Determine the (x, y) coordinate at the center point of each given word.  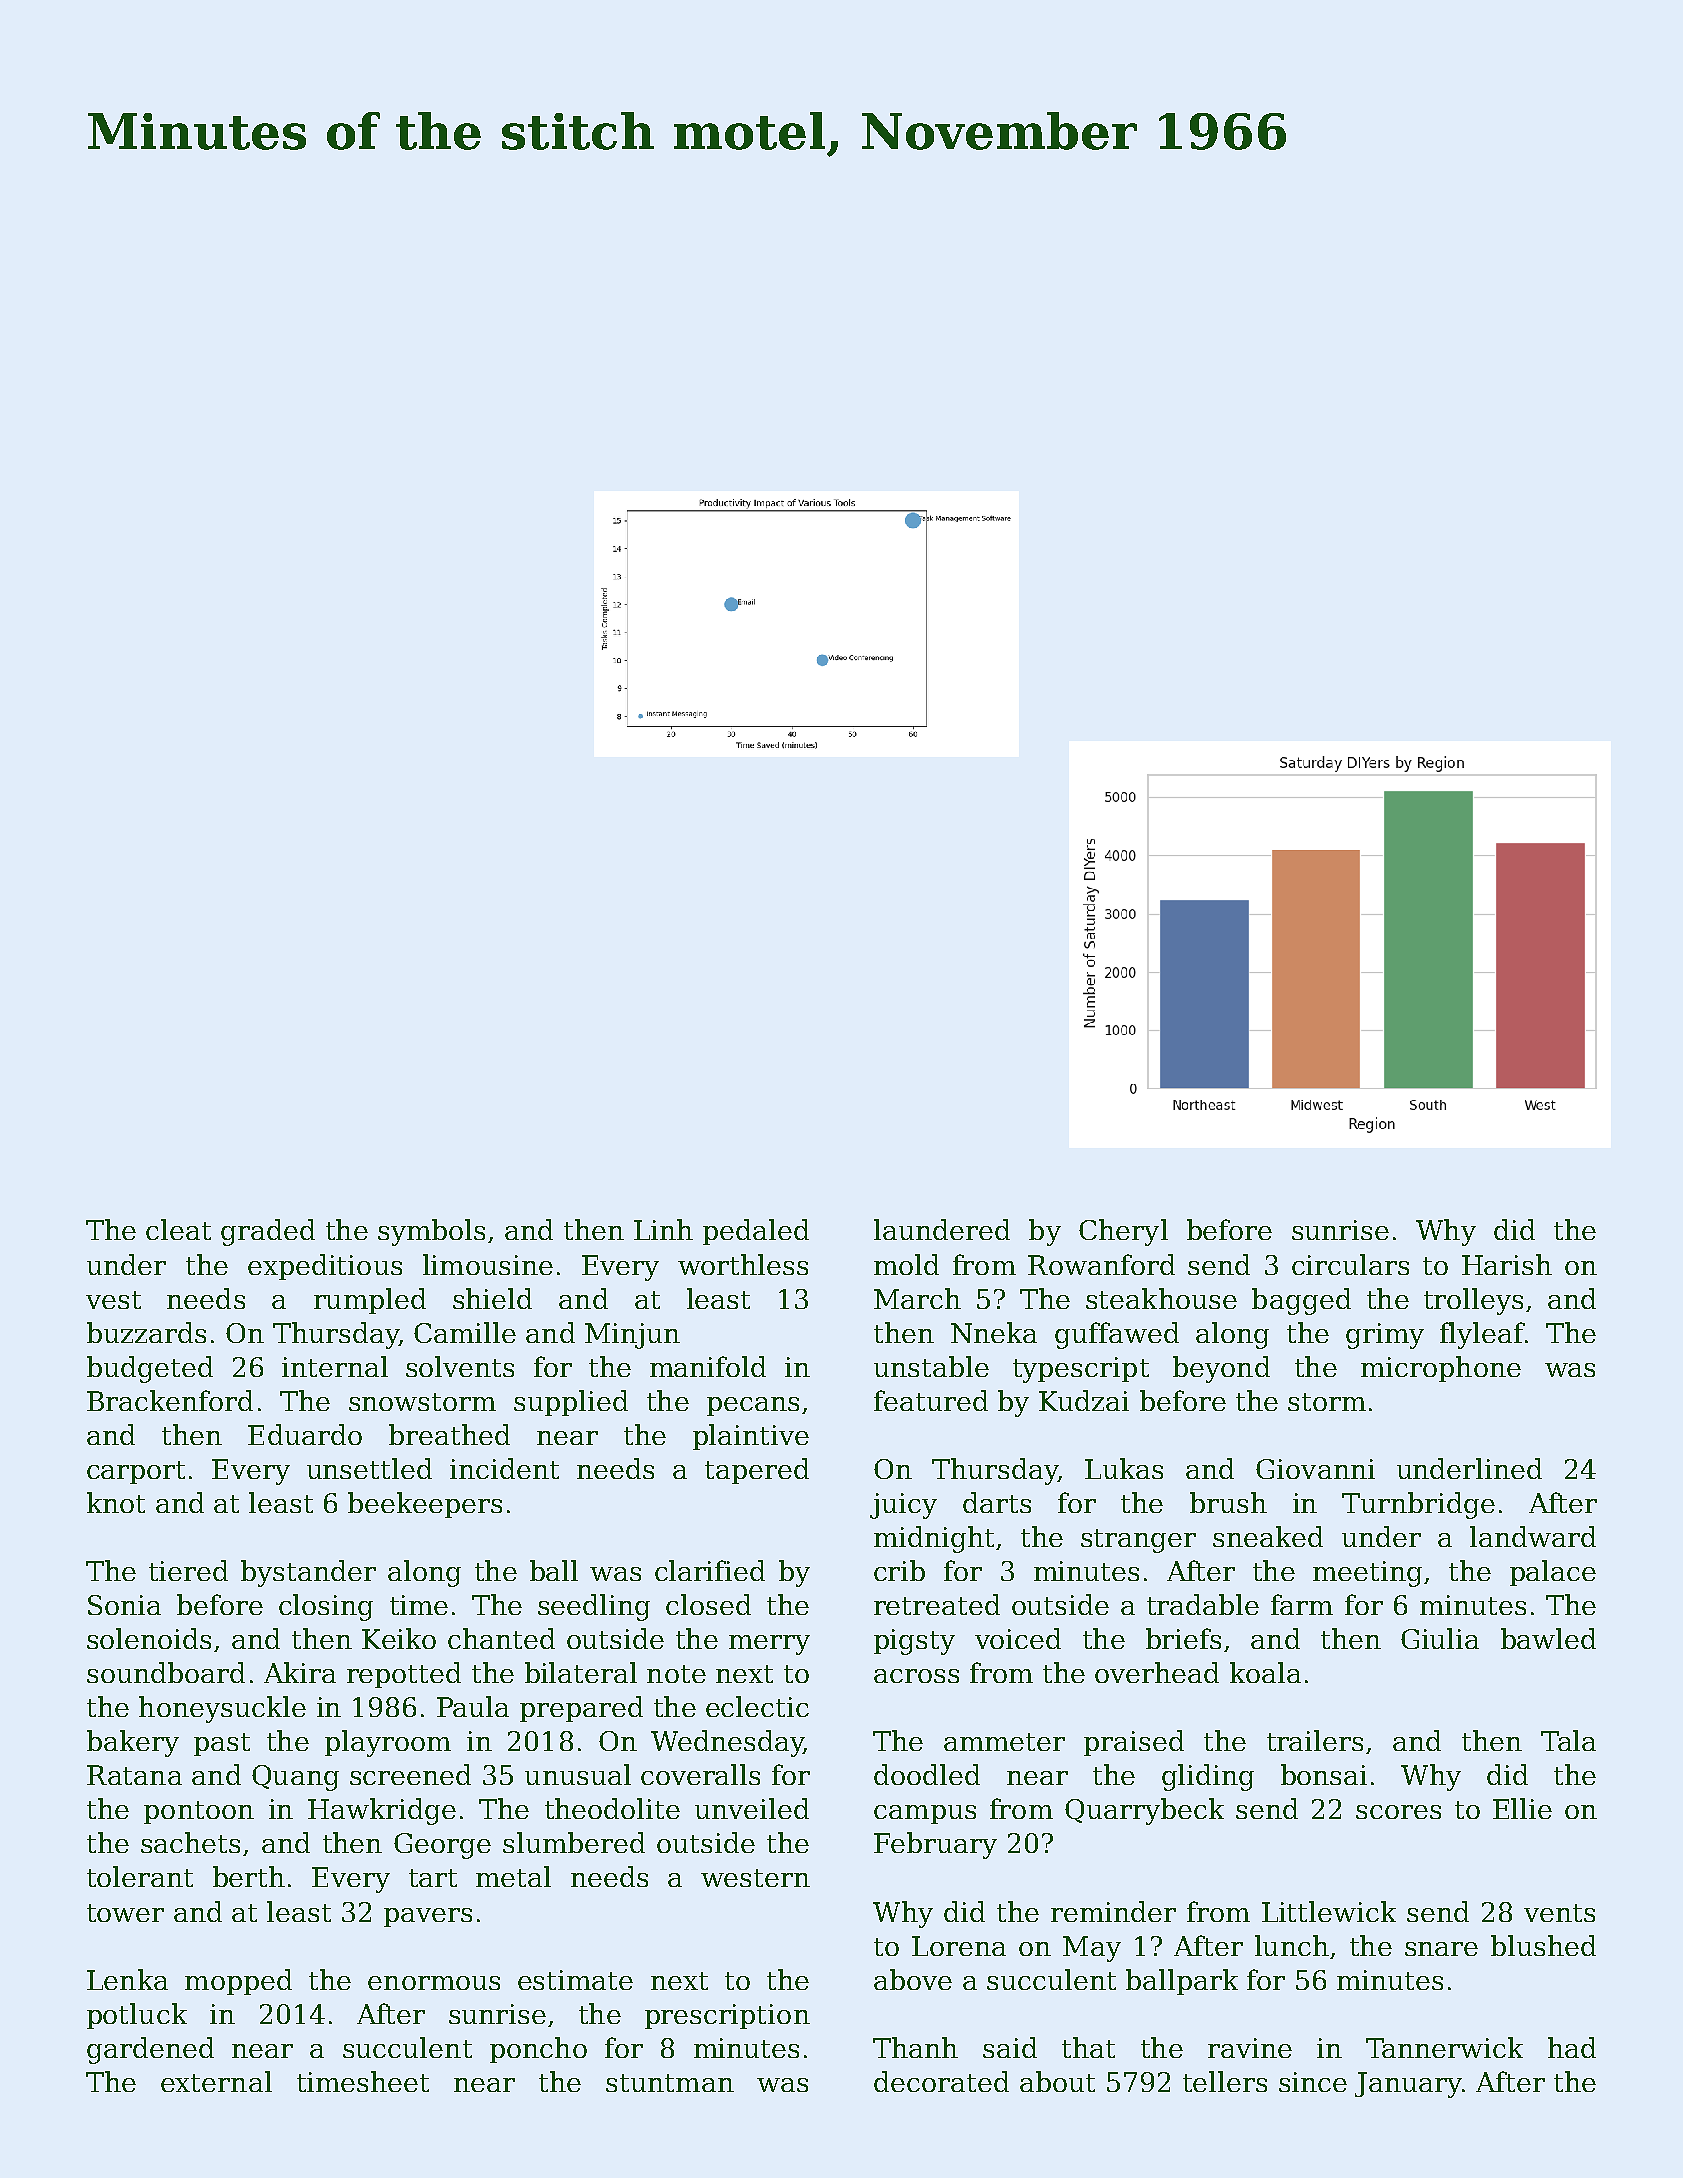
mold (906, 1264)
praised (1134, 1743)
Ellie (1522, 1808)
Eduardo (305, 1434)
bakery (133, 1743)
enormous (434, 1983)
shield (492, 1298)
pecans (753, 1406)
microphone (1441, 1369)
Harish (1507, 1264)
